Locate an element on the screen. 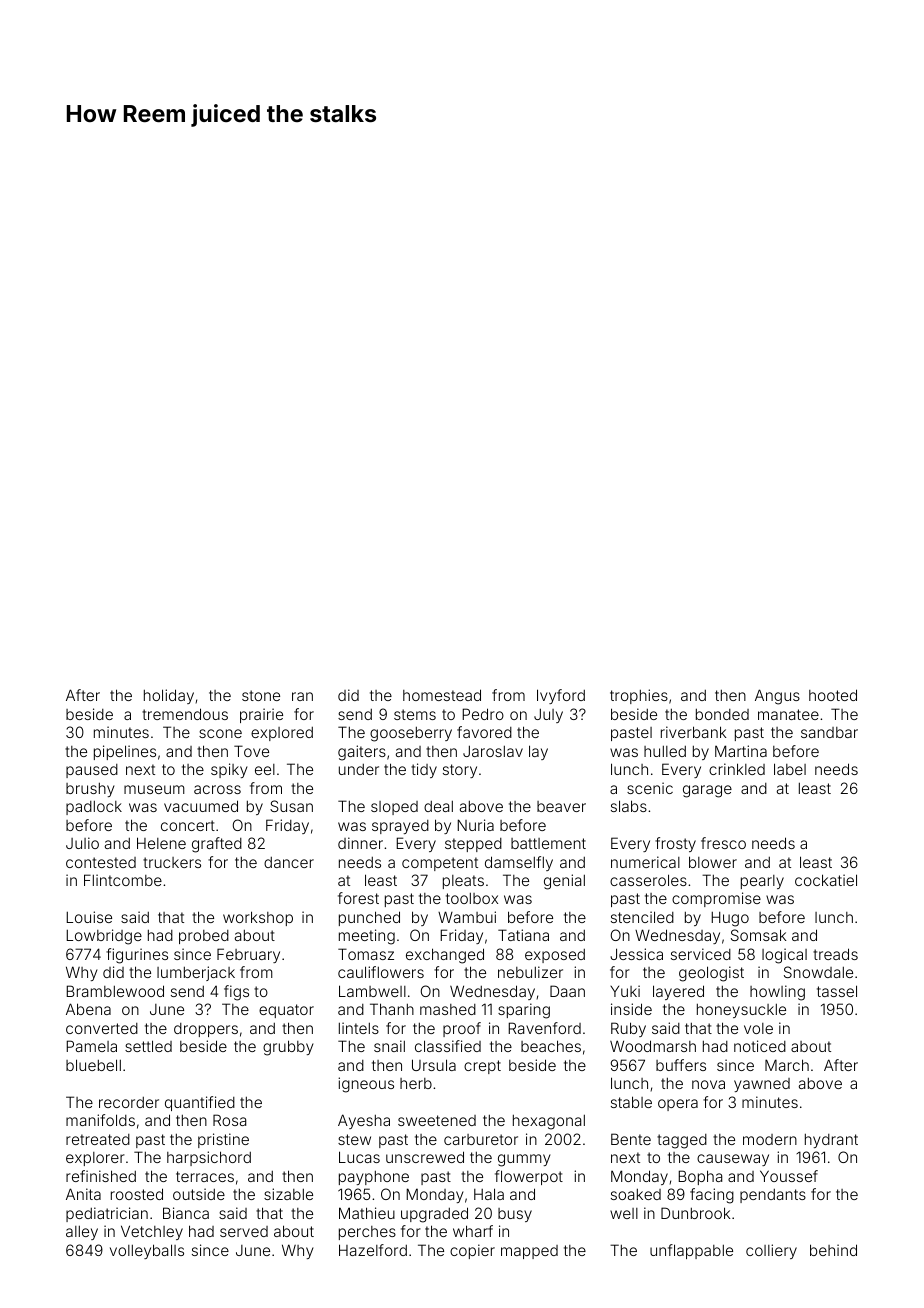  igneous is located at coordinates (366, 1085).
